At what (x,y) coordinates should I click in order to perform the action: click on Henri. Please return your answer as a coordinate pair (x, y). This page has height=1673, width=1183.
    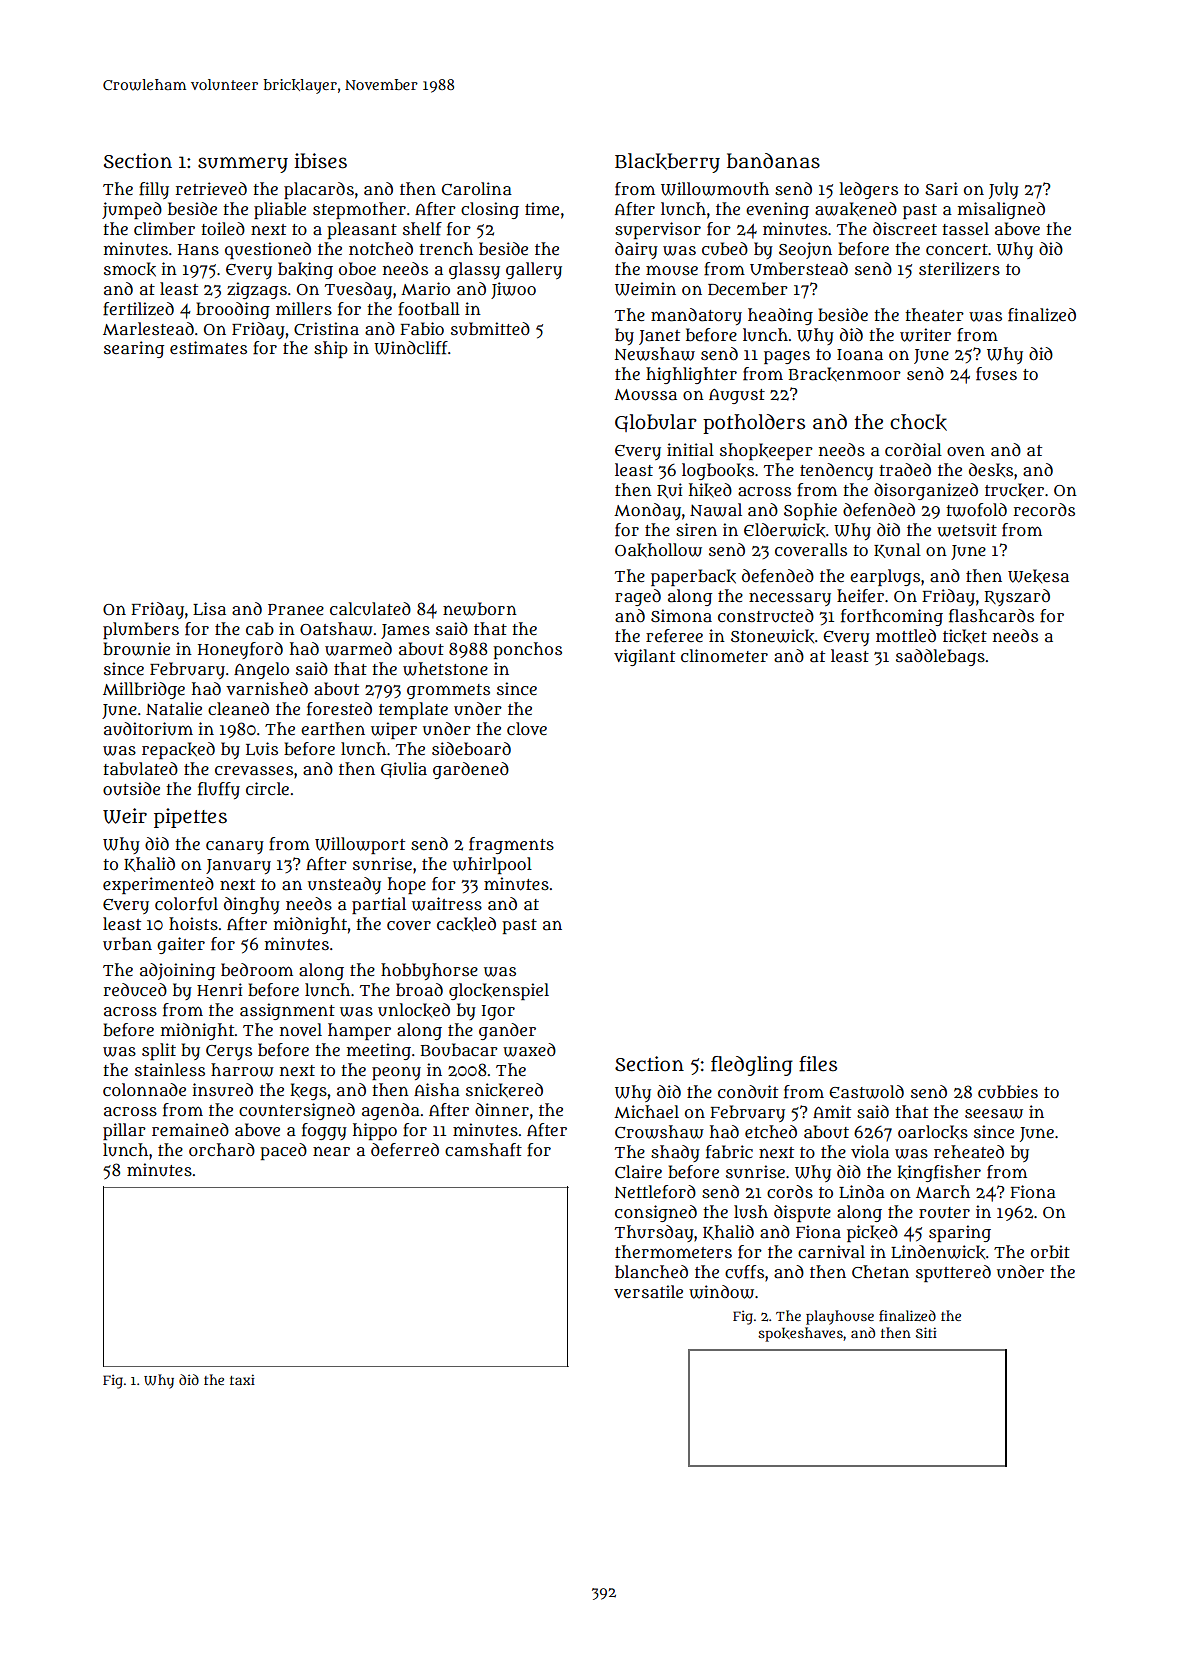
    Looking at the image, I should click on (219, 989).
